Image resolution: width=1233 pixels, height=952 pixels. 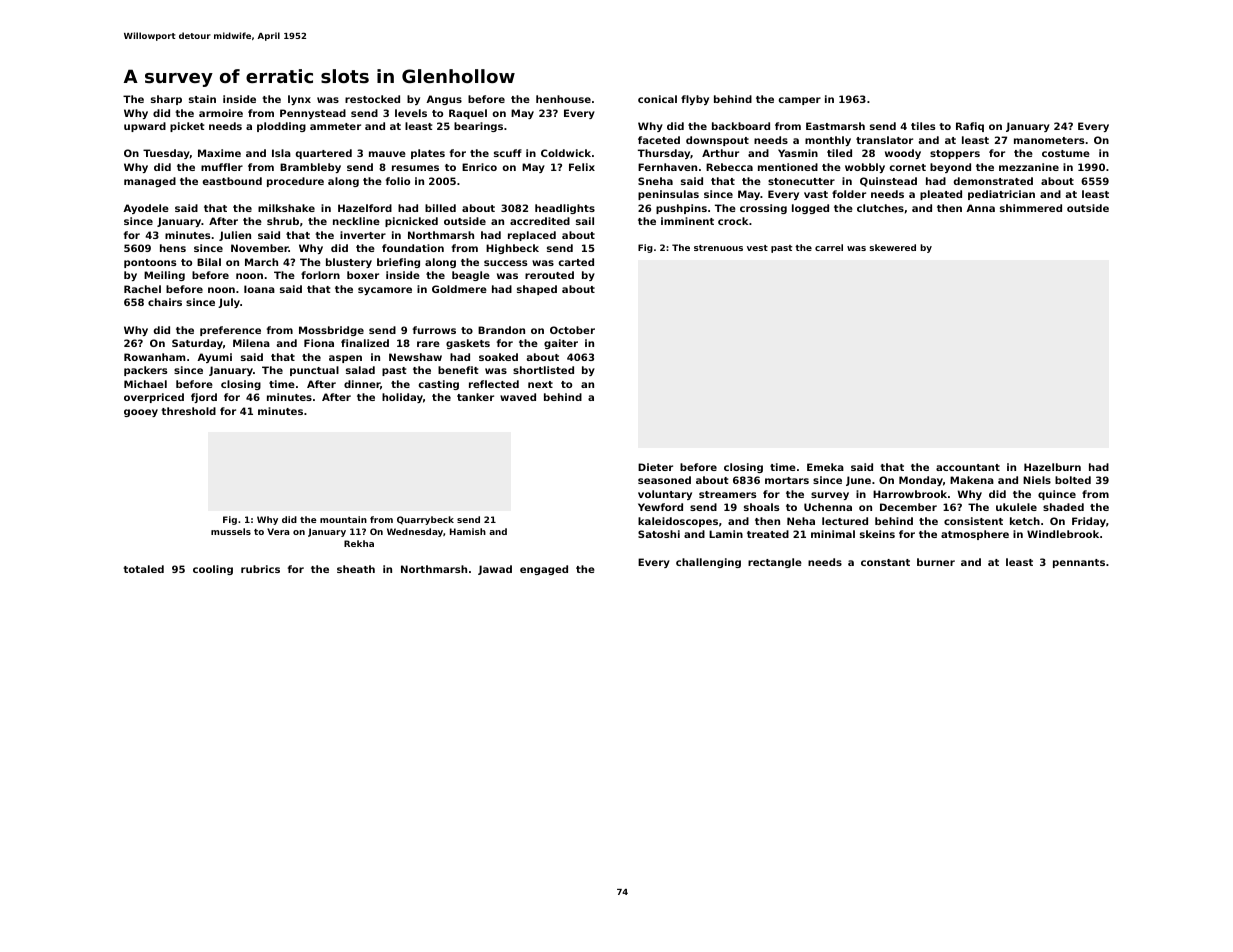 What do you see at coordinates (213, 570) in the image?
I see `cooling` at bounding box center [213, 570].
